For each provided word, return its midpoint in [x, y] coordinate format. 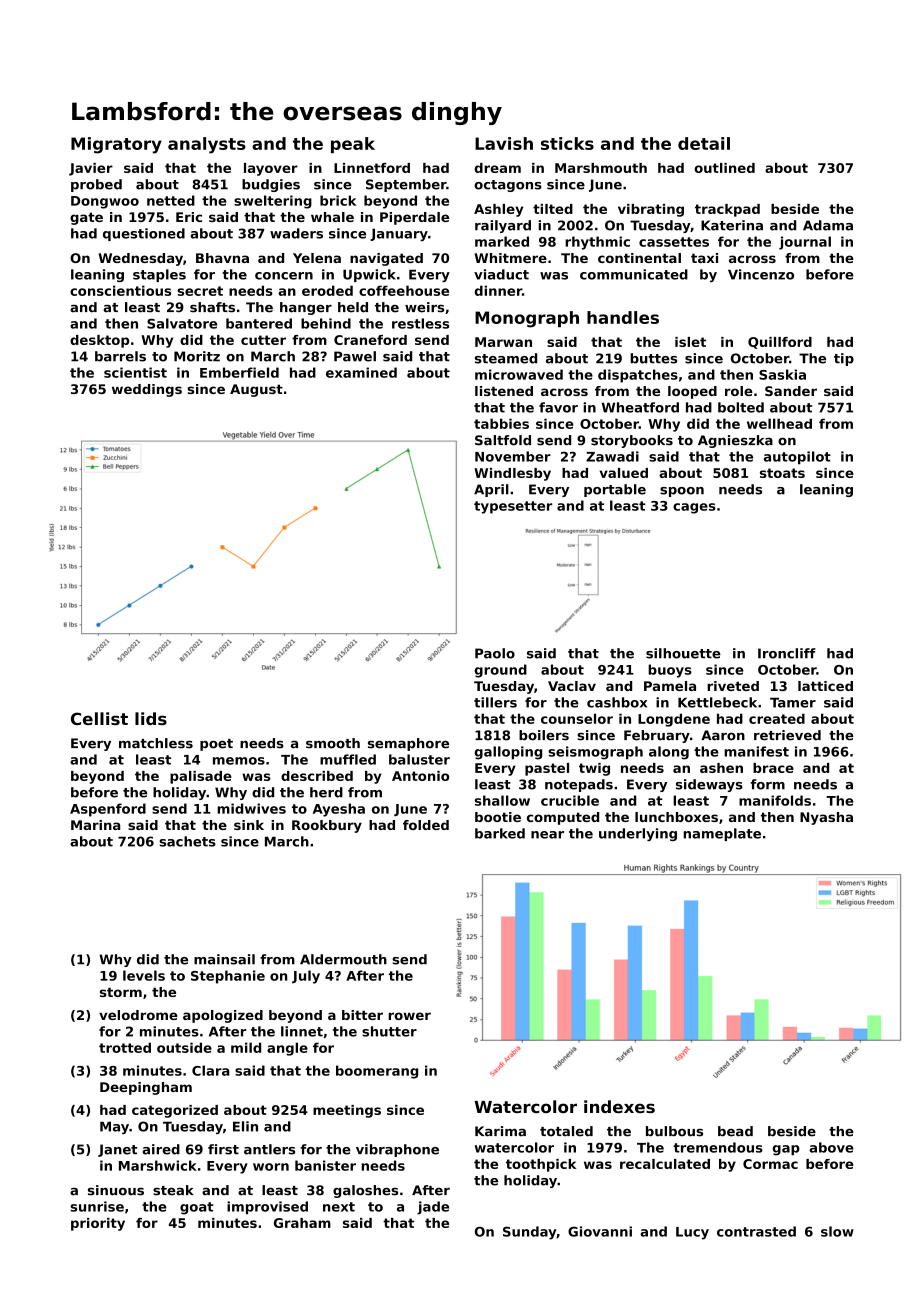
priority [98, 1224]
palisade [201, 777]
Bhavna [222, 258]
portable [615, 490]
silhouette [683, 653]
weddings [147, 390]
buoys [670, 671]
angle [287, 1049]
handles [623, 317]
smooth [333, 743]
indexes [619, 1106]
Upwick [369, 275]
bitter [362, 1015]
